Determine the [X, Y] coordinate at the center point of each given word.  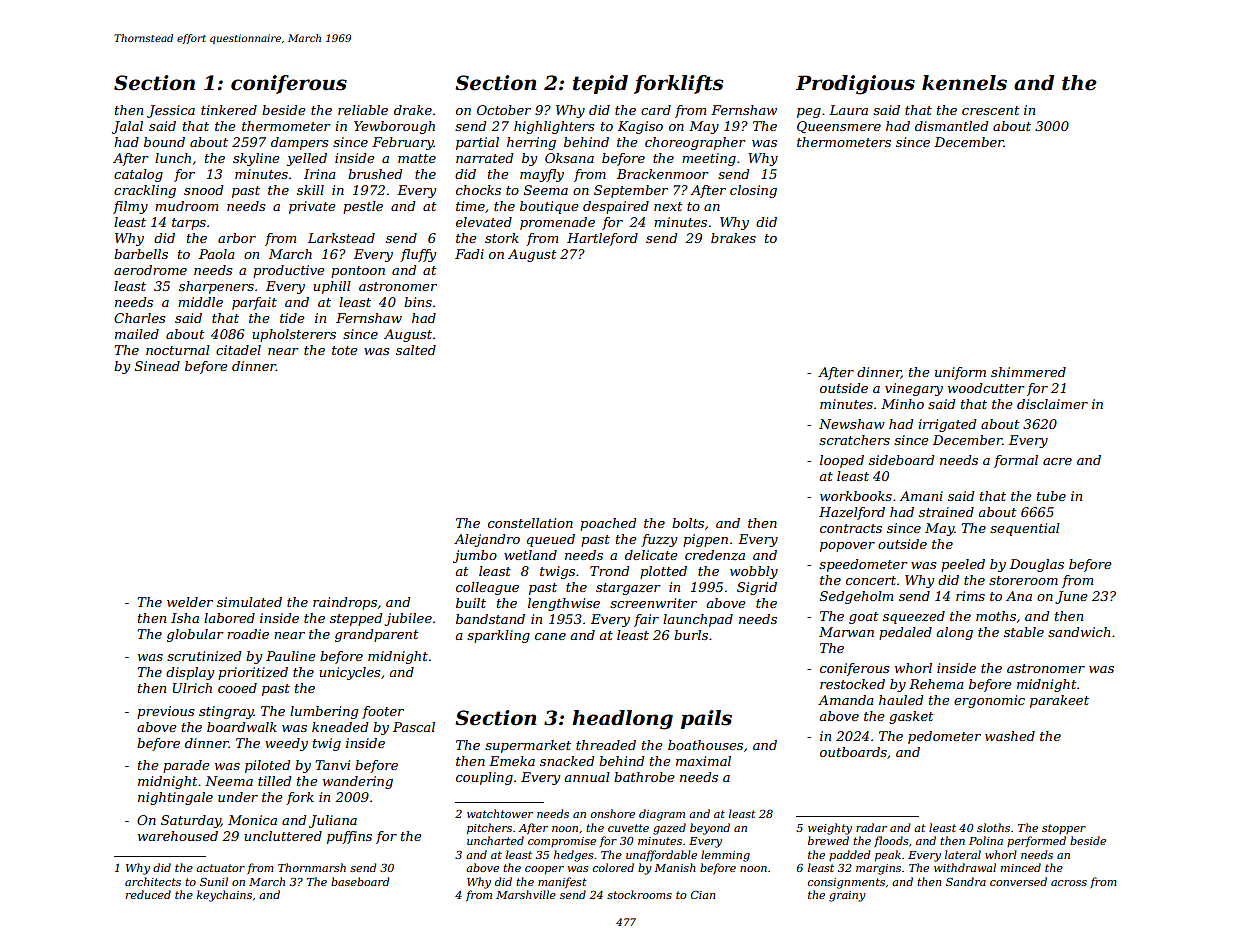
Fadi [469, 254]
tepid [600, 84]
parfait [254, 303]
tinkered [229, 110]
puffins [349, 837]
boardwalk [242, 727]
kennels [964, 83]
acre [1057, 461]
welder [190, 602]
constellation [530, 523]
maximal [703, 761]
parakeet [1059, 701]
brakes [733, 238]
